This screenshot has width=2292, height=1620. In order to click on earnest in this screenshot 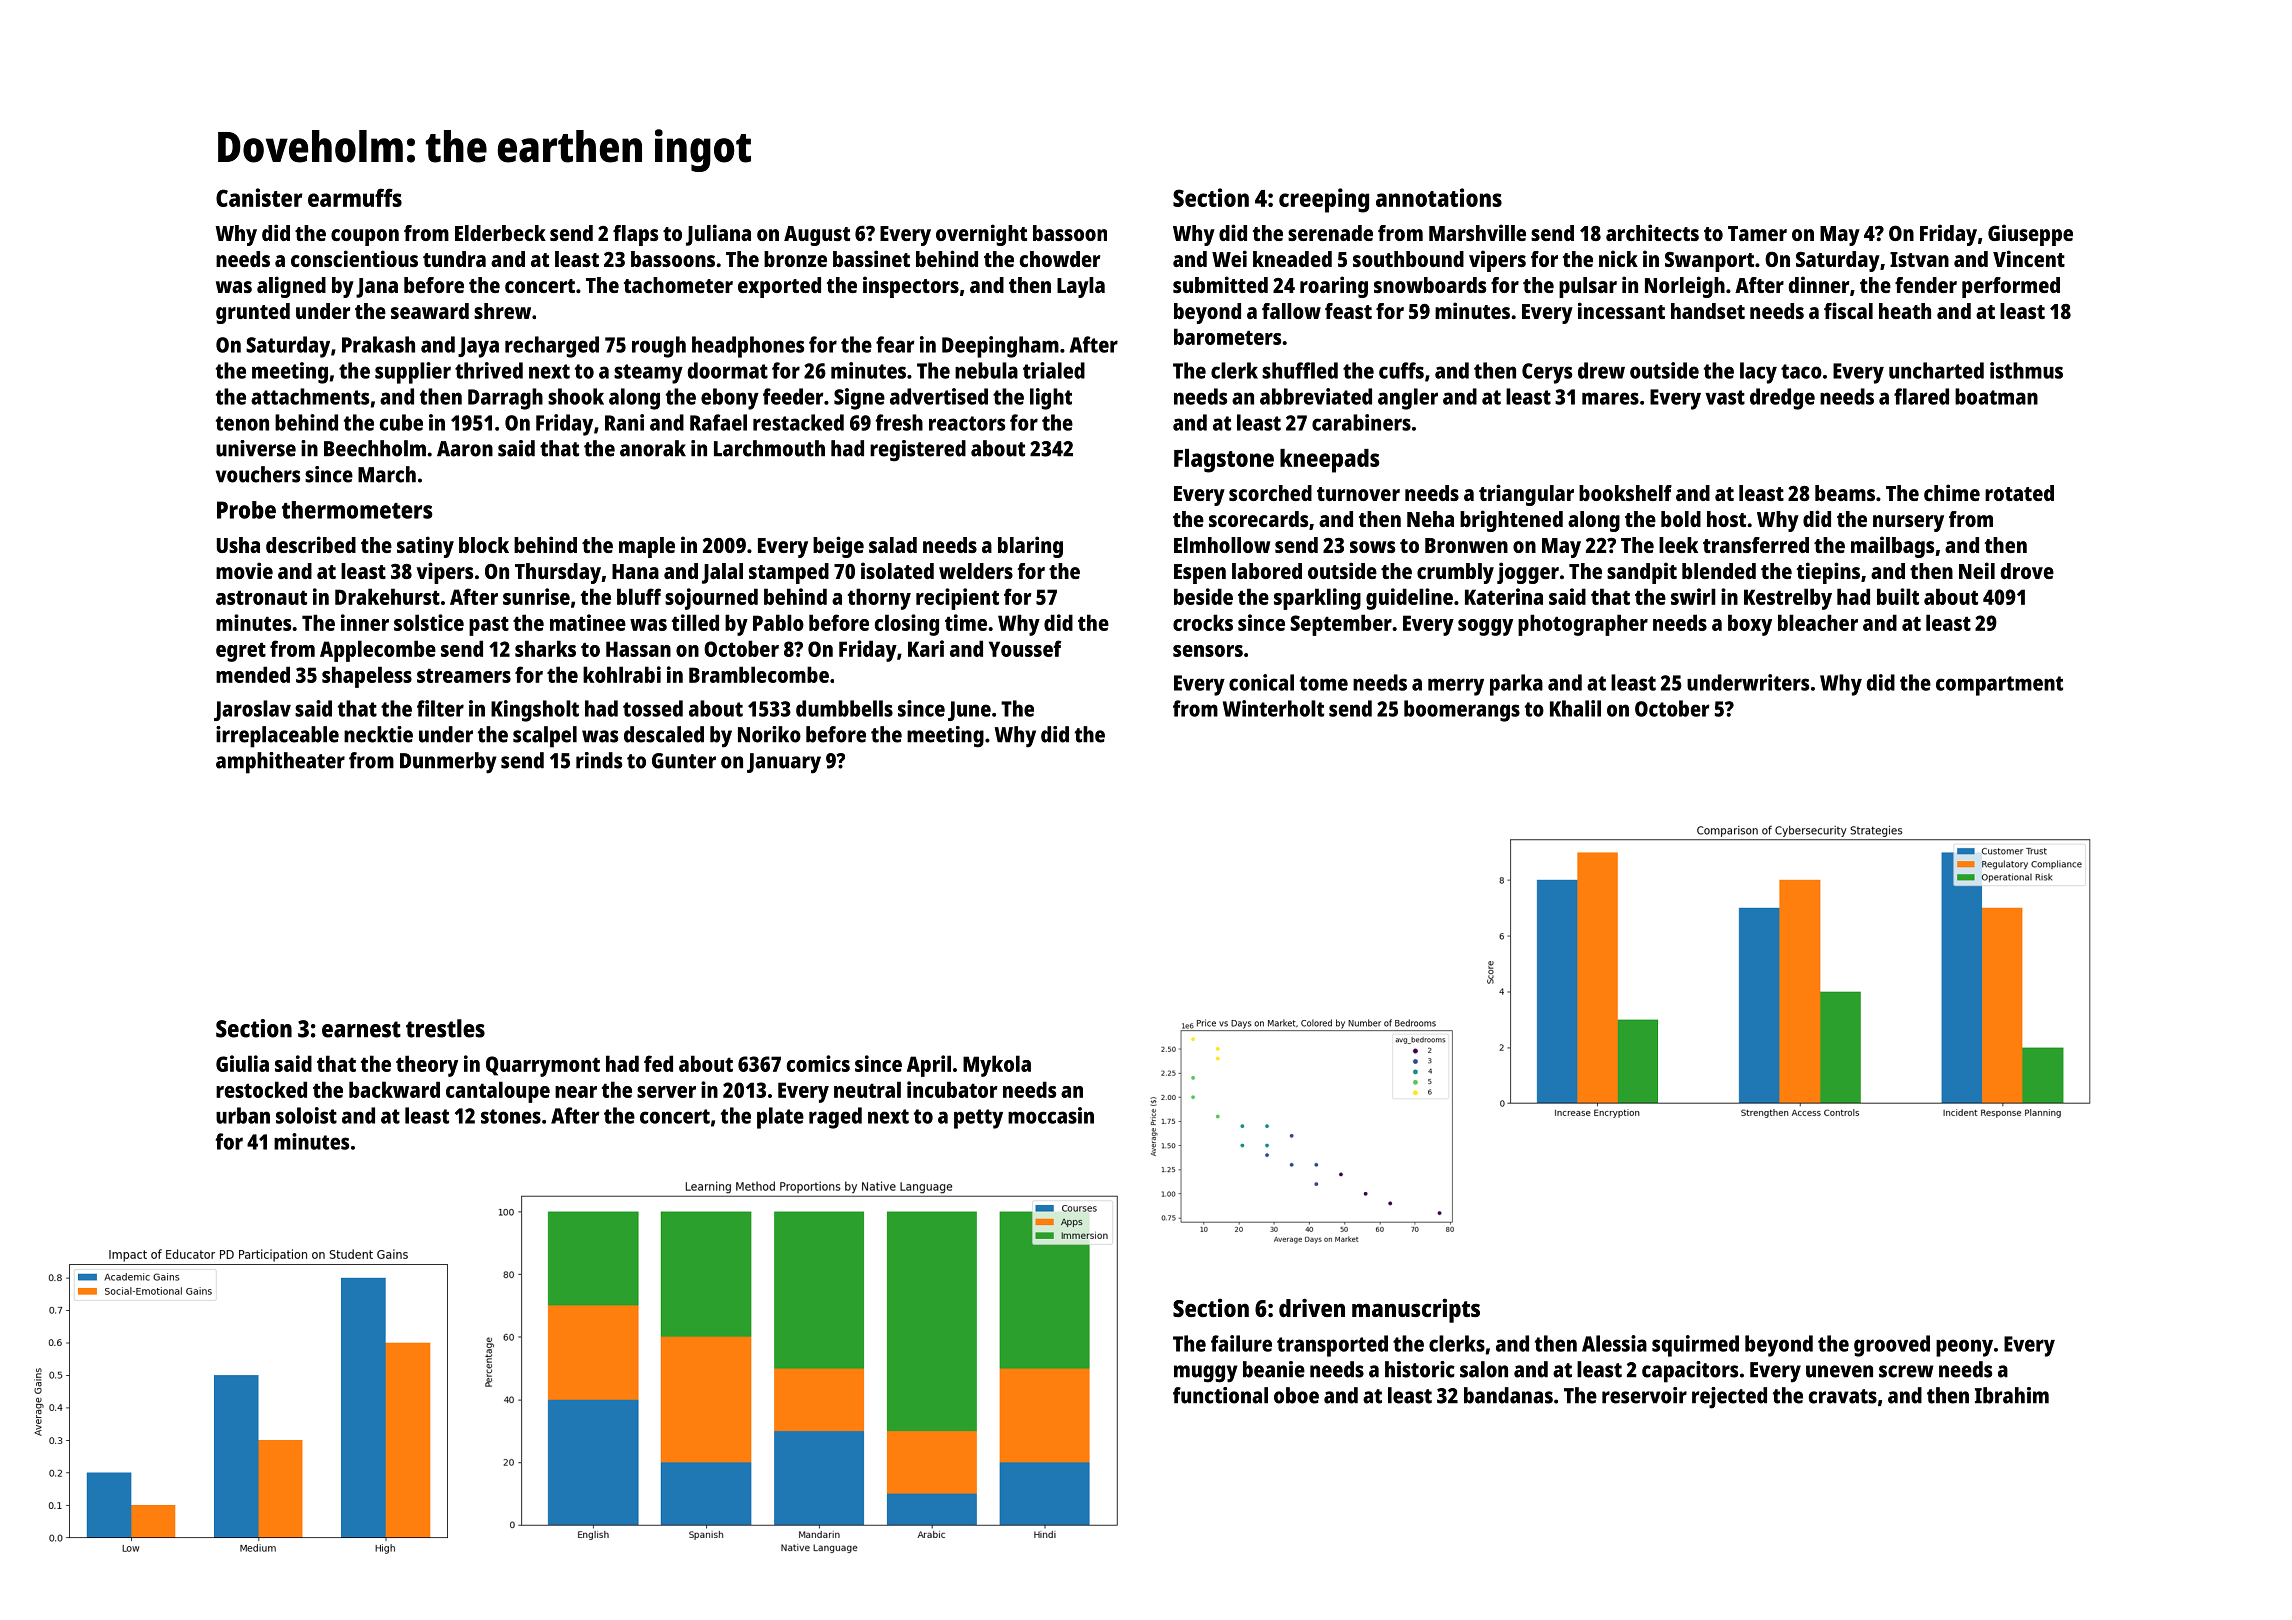, I will do `click(361, 1029)`.
